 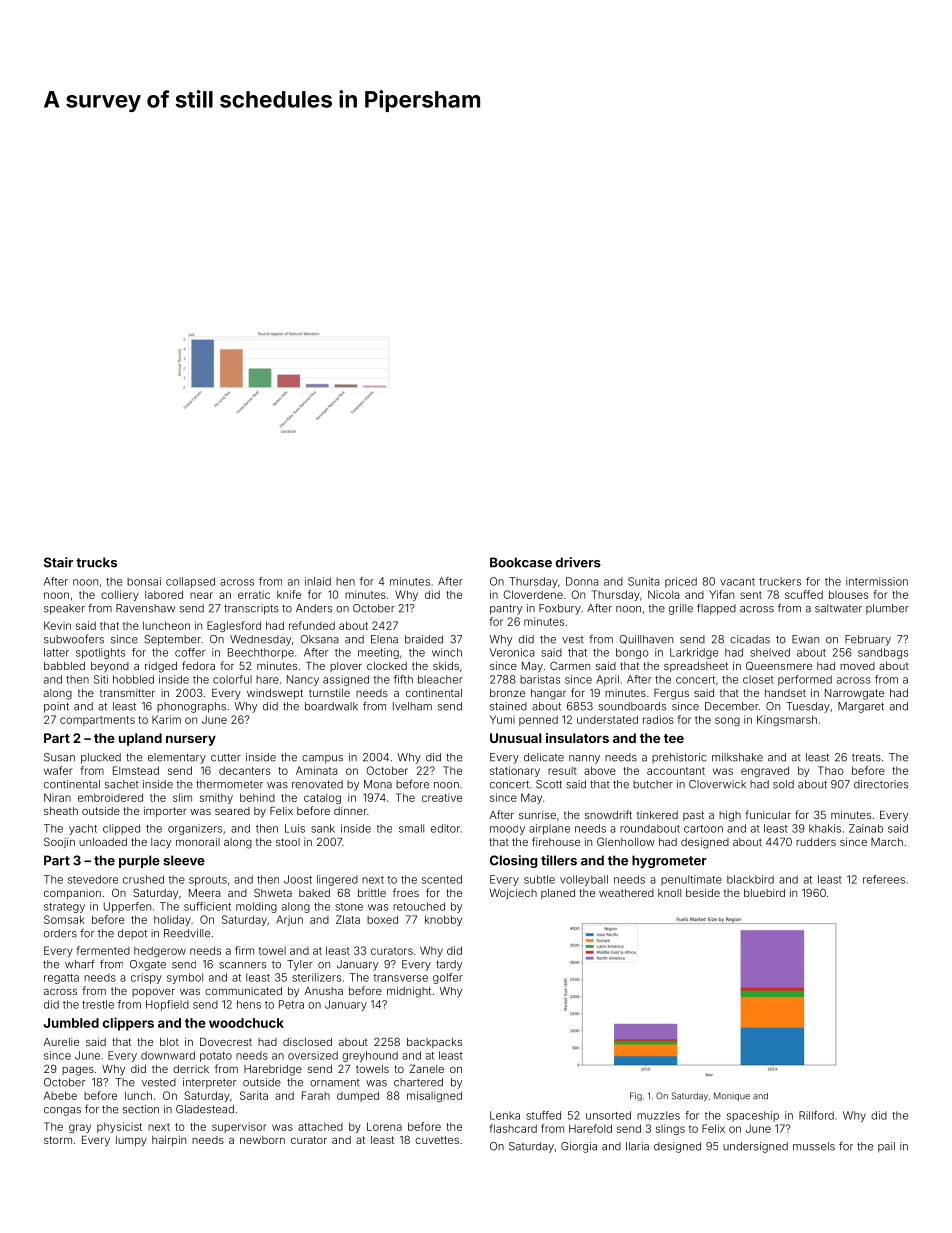 I want to click on hedgerow, so click(x=160, y=951).
